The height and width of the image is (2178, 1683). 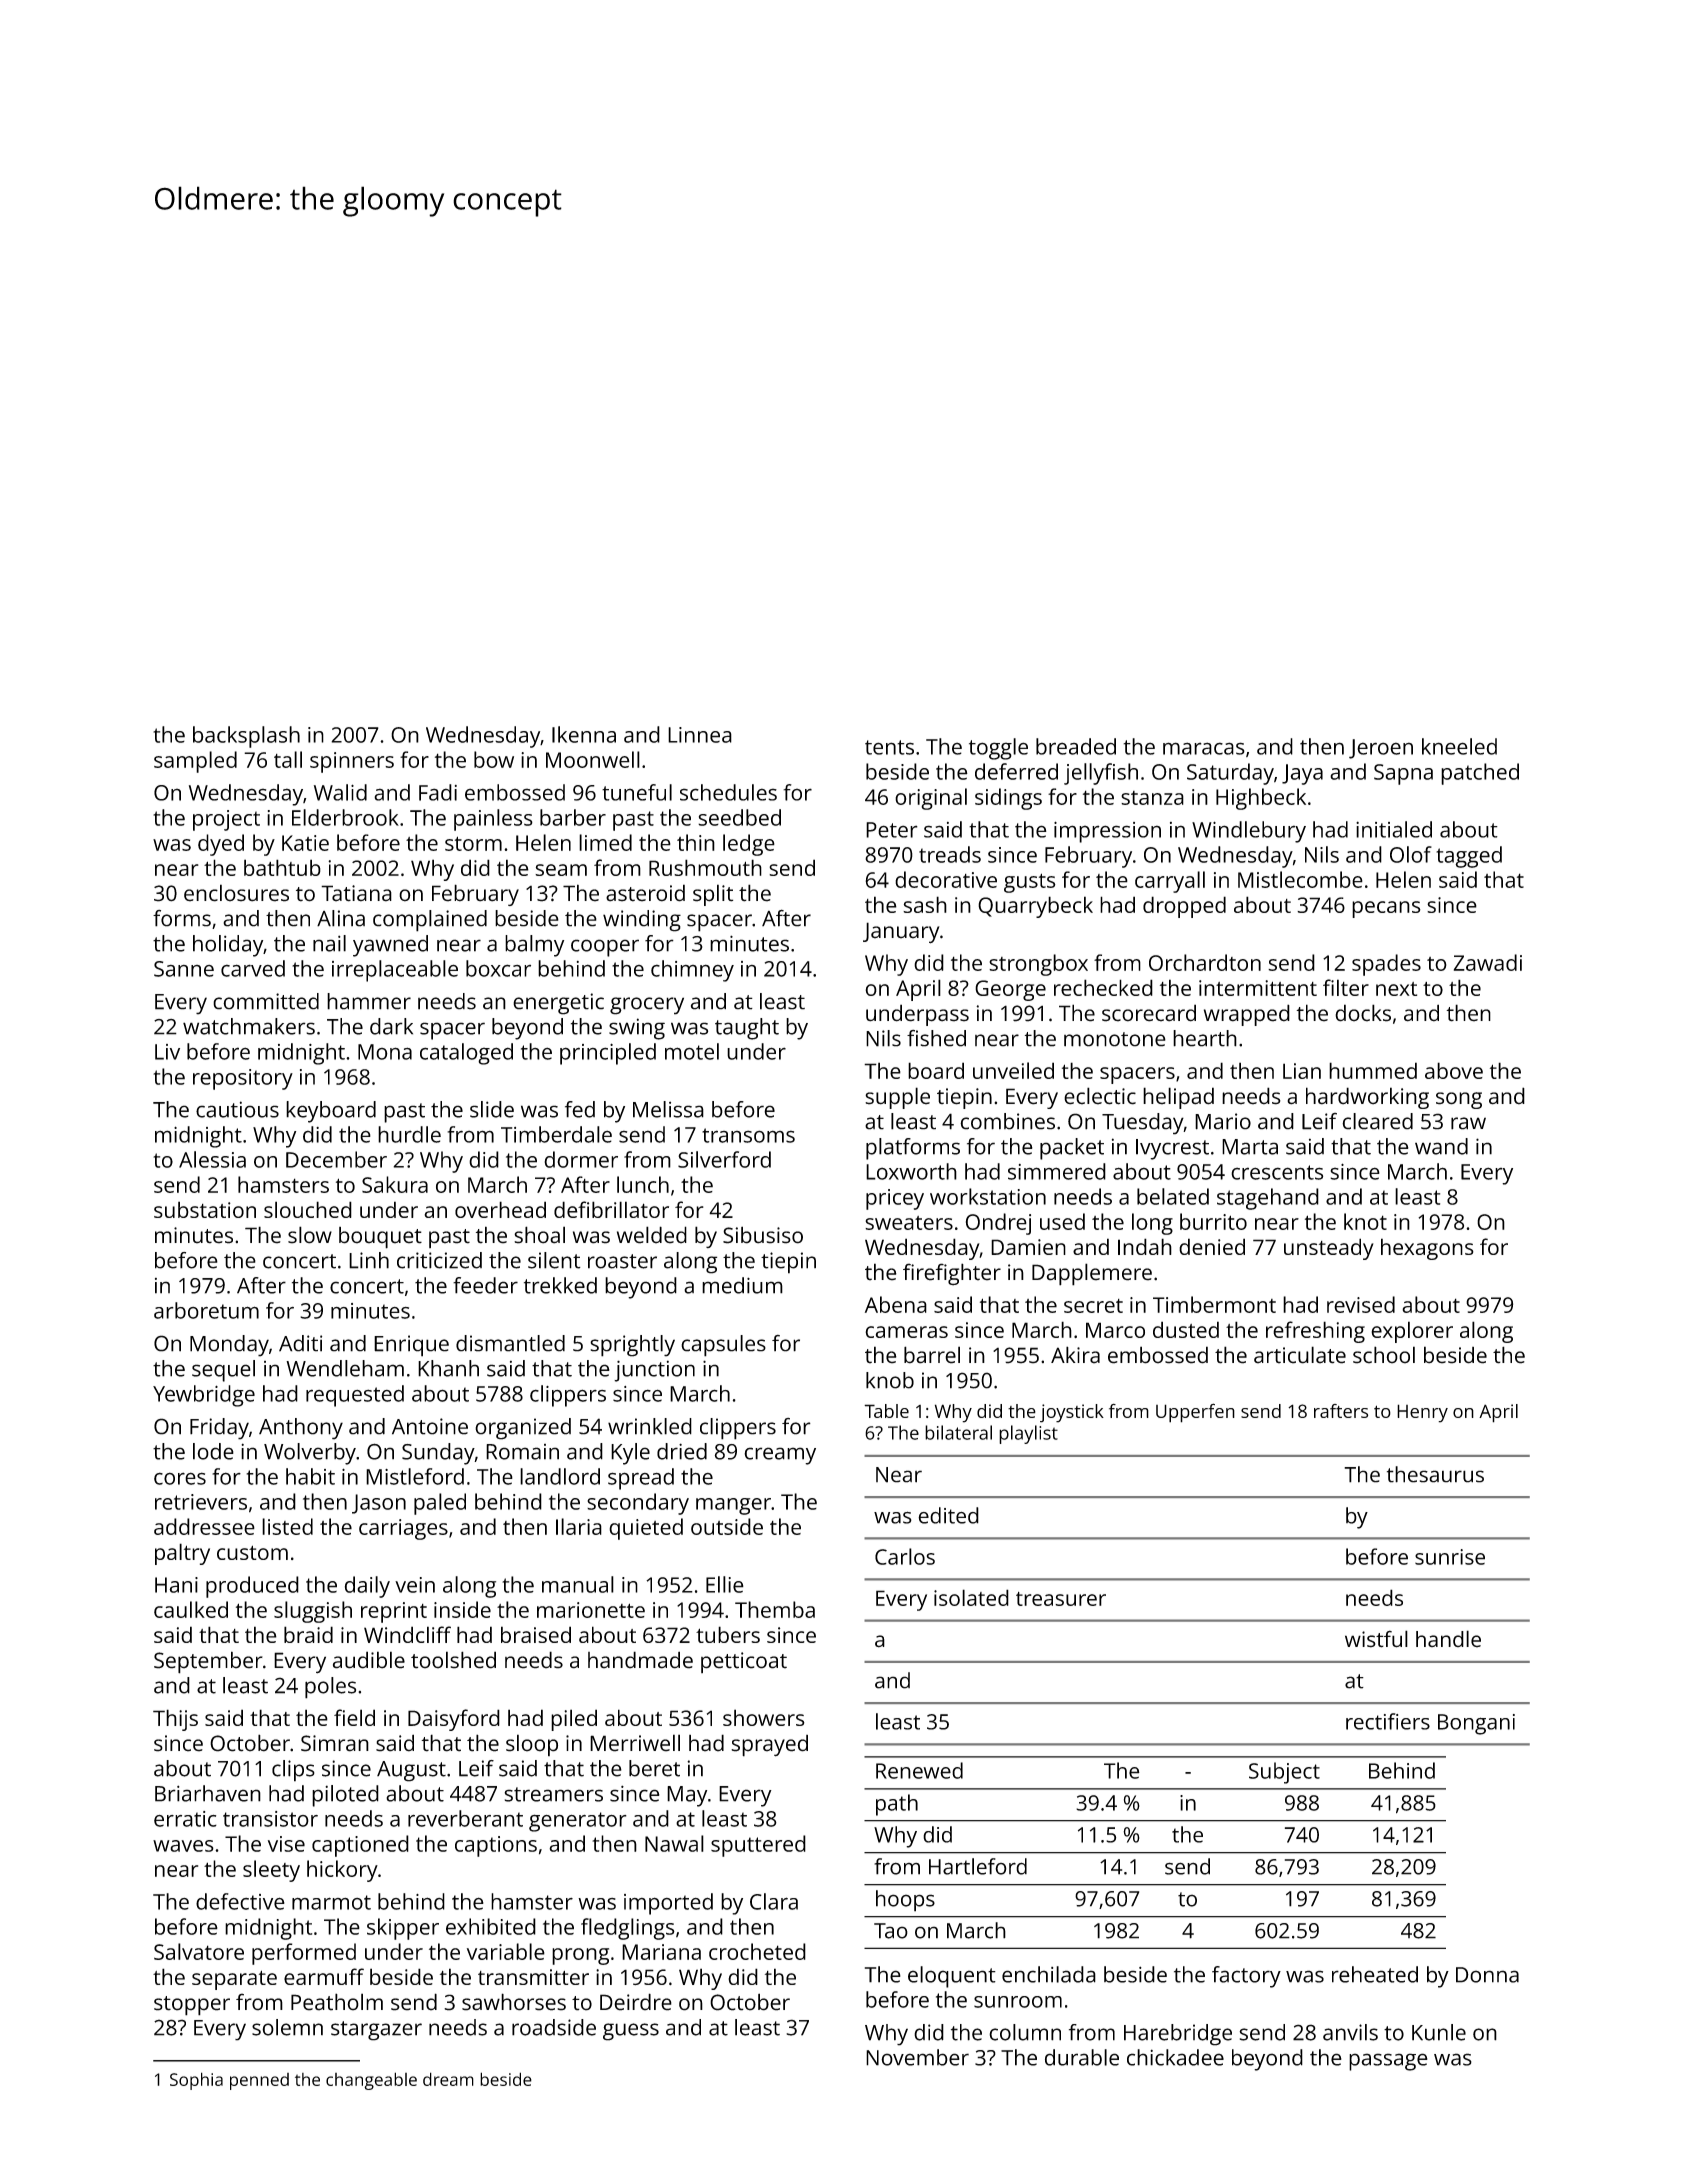 I want to click on fished, so click(x=936, y=1038).
